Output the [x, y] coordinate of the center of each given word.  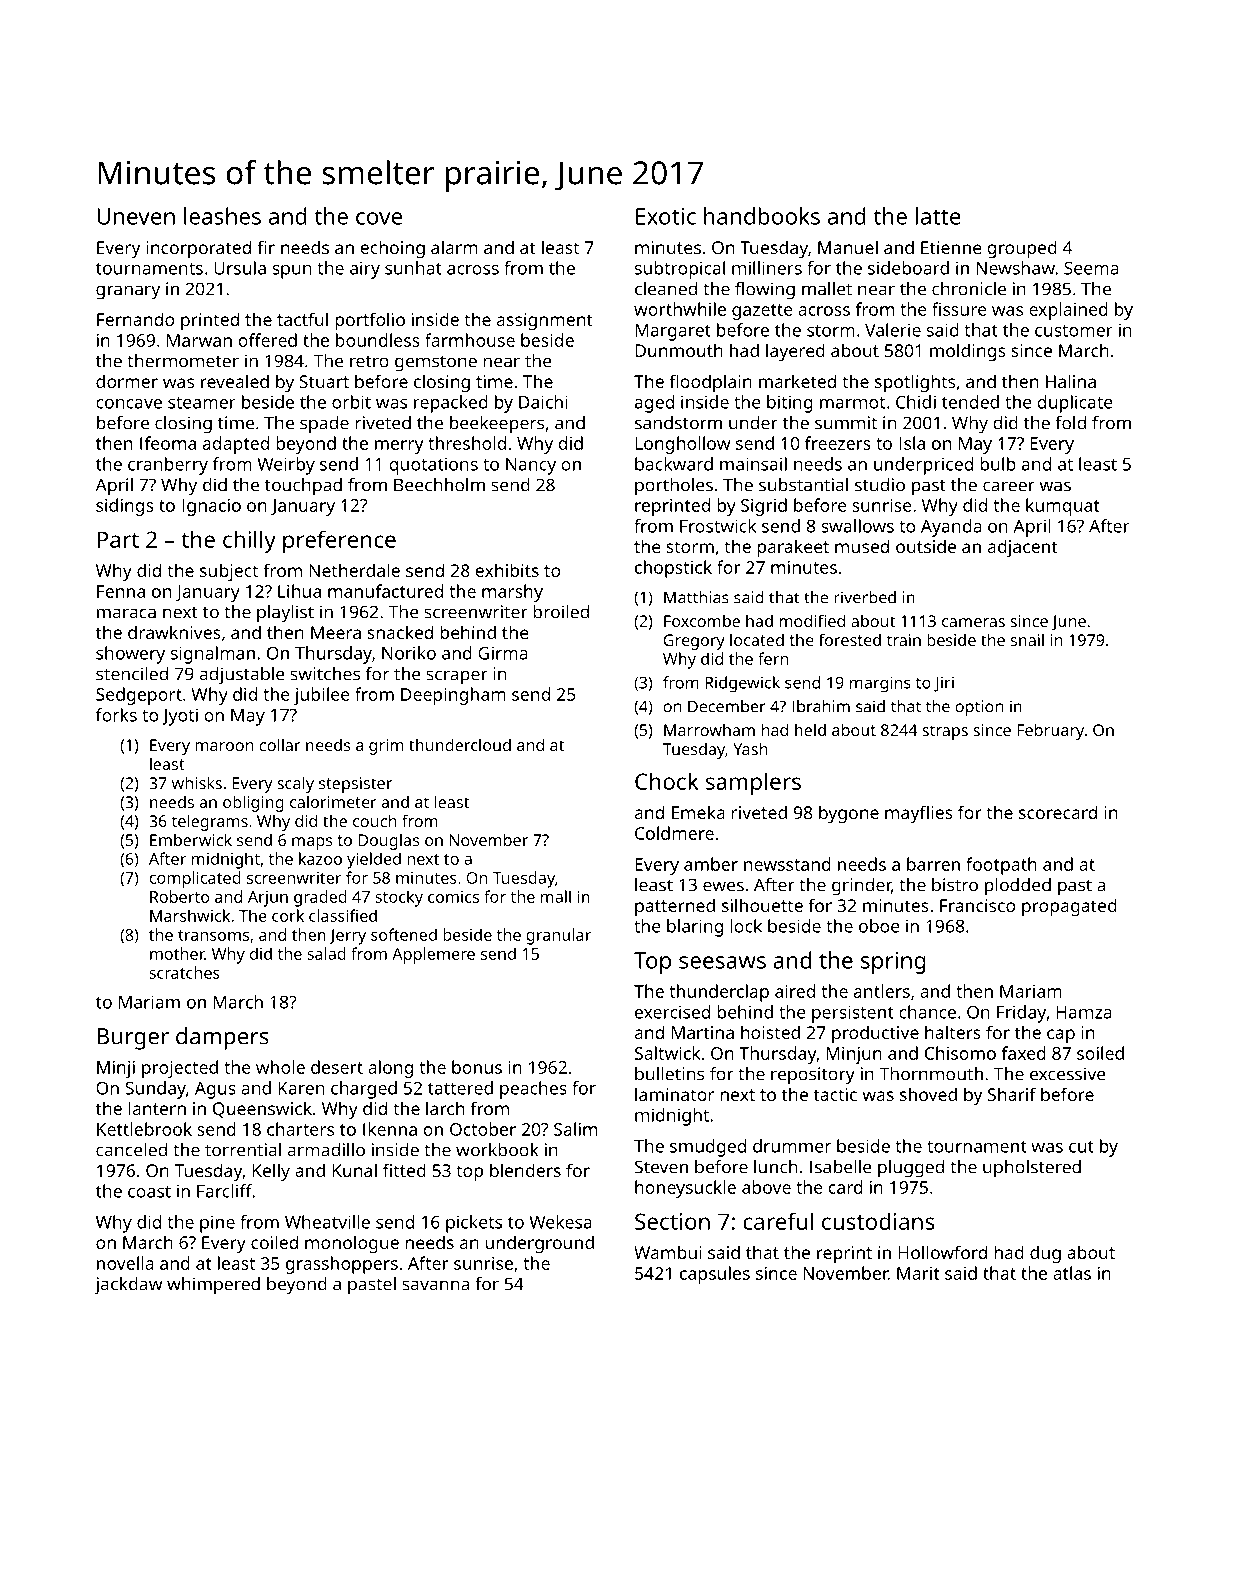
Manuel [848, 247]
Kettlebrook [144, 1129]
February [1050, 731]
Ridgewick [742, 684]
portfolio [370, 321]
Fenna [121, 591]
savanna [435, 1285]
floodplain [710, 383]
